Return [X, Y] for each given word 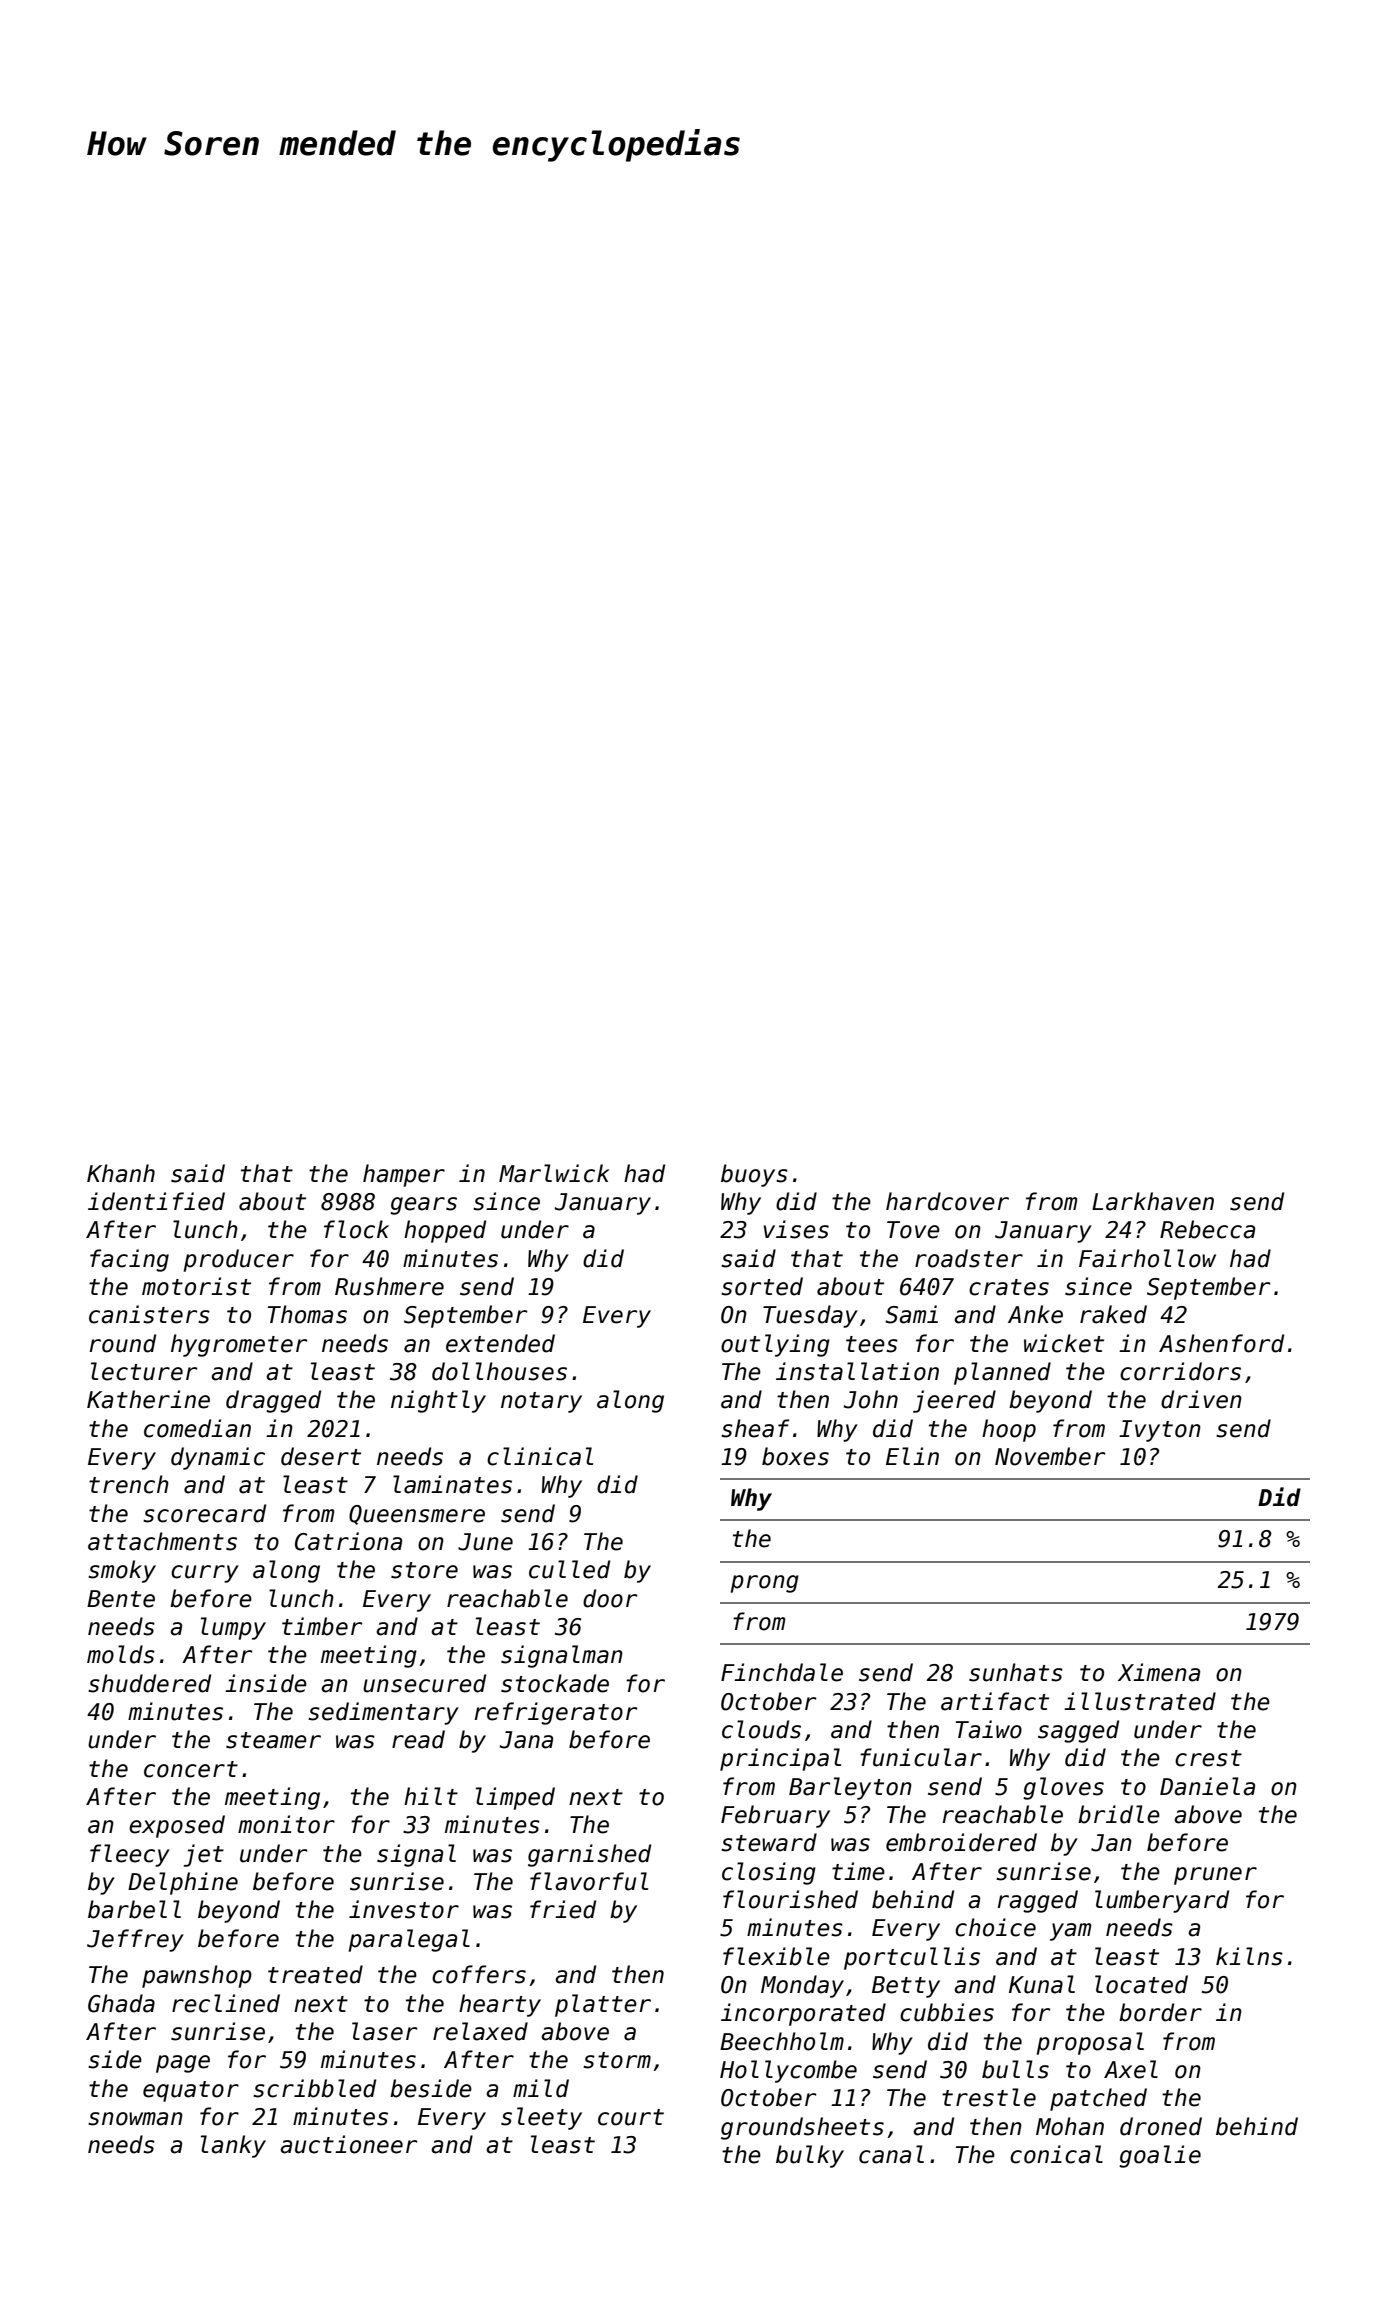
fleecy [130, 1855]
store [424, 1570]
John [871, 1399]
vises [796, 1229]
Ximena [1159, 1672]
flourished [790, 1899]
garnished [589, 1855]
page [183, 2064]
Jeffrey [135, 1940]
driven [1201, 1399]
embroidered [961, 1842]
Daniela [1207, 1786]
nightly [438, 1401]
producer [239, 1260]
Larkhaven [1153, 1201]
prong [765, 1584]
